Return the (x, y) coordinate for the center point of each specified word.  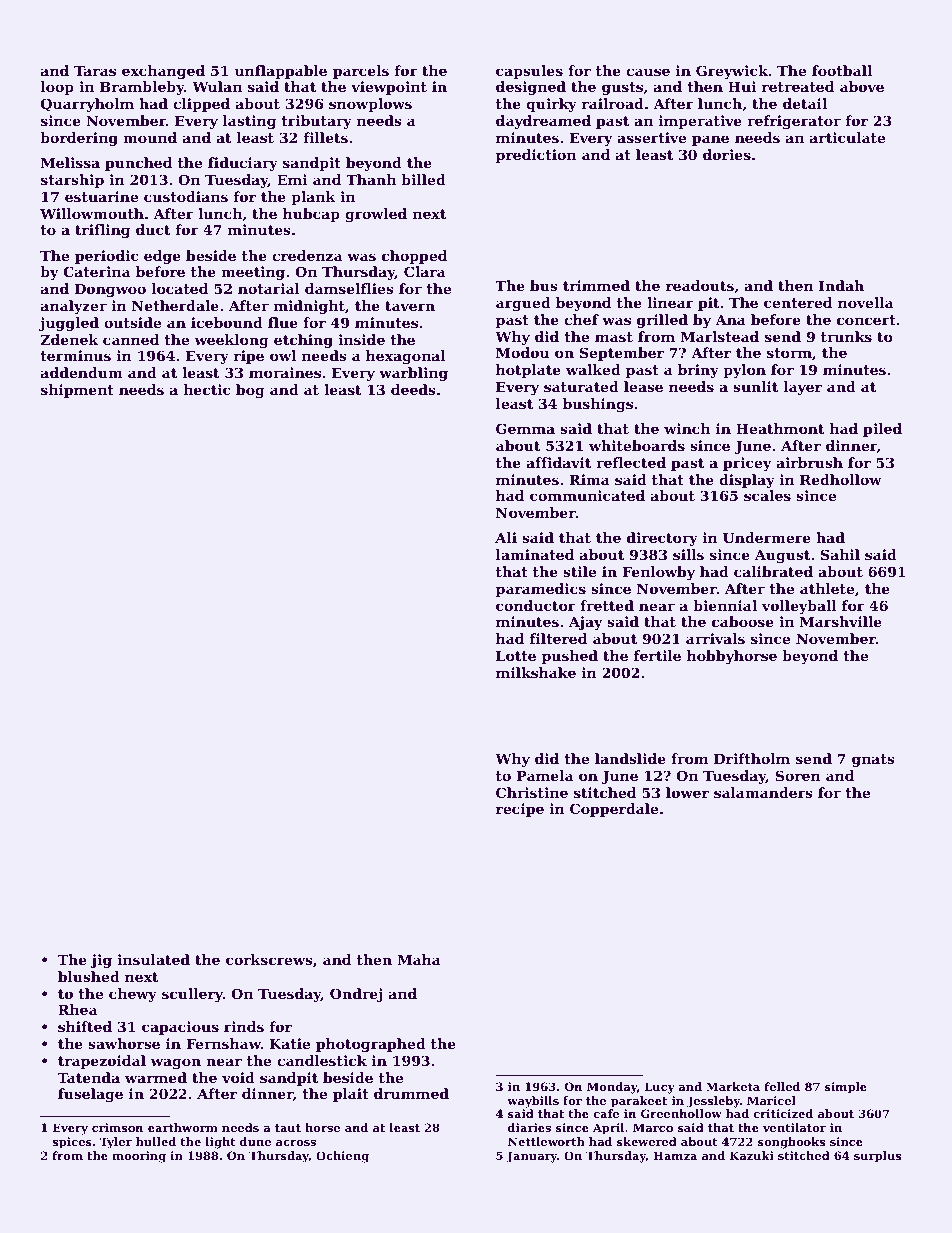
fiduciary (243, 164)
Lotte (516, 656)
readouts (700, 285)
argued (523, 304)
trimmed (596, 285)
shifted (85, 1026)
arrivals (715, 638)
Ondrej (356, 995)
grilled (662, 321)
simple (846, 1088)
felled (782, 1086)
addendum (82, 372)
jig (101, 961)
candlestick (322, 1060)
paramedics (541, 590)
